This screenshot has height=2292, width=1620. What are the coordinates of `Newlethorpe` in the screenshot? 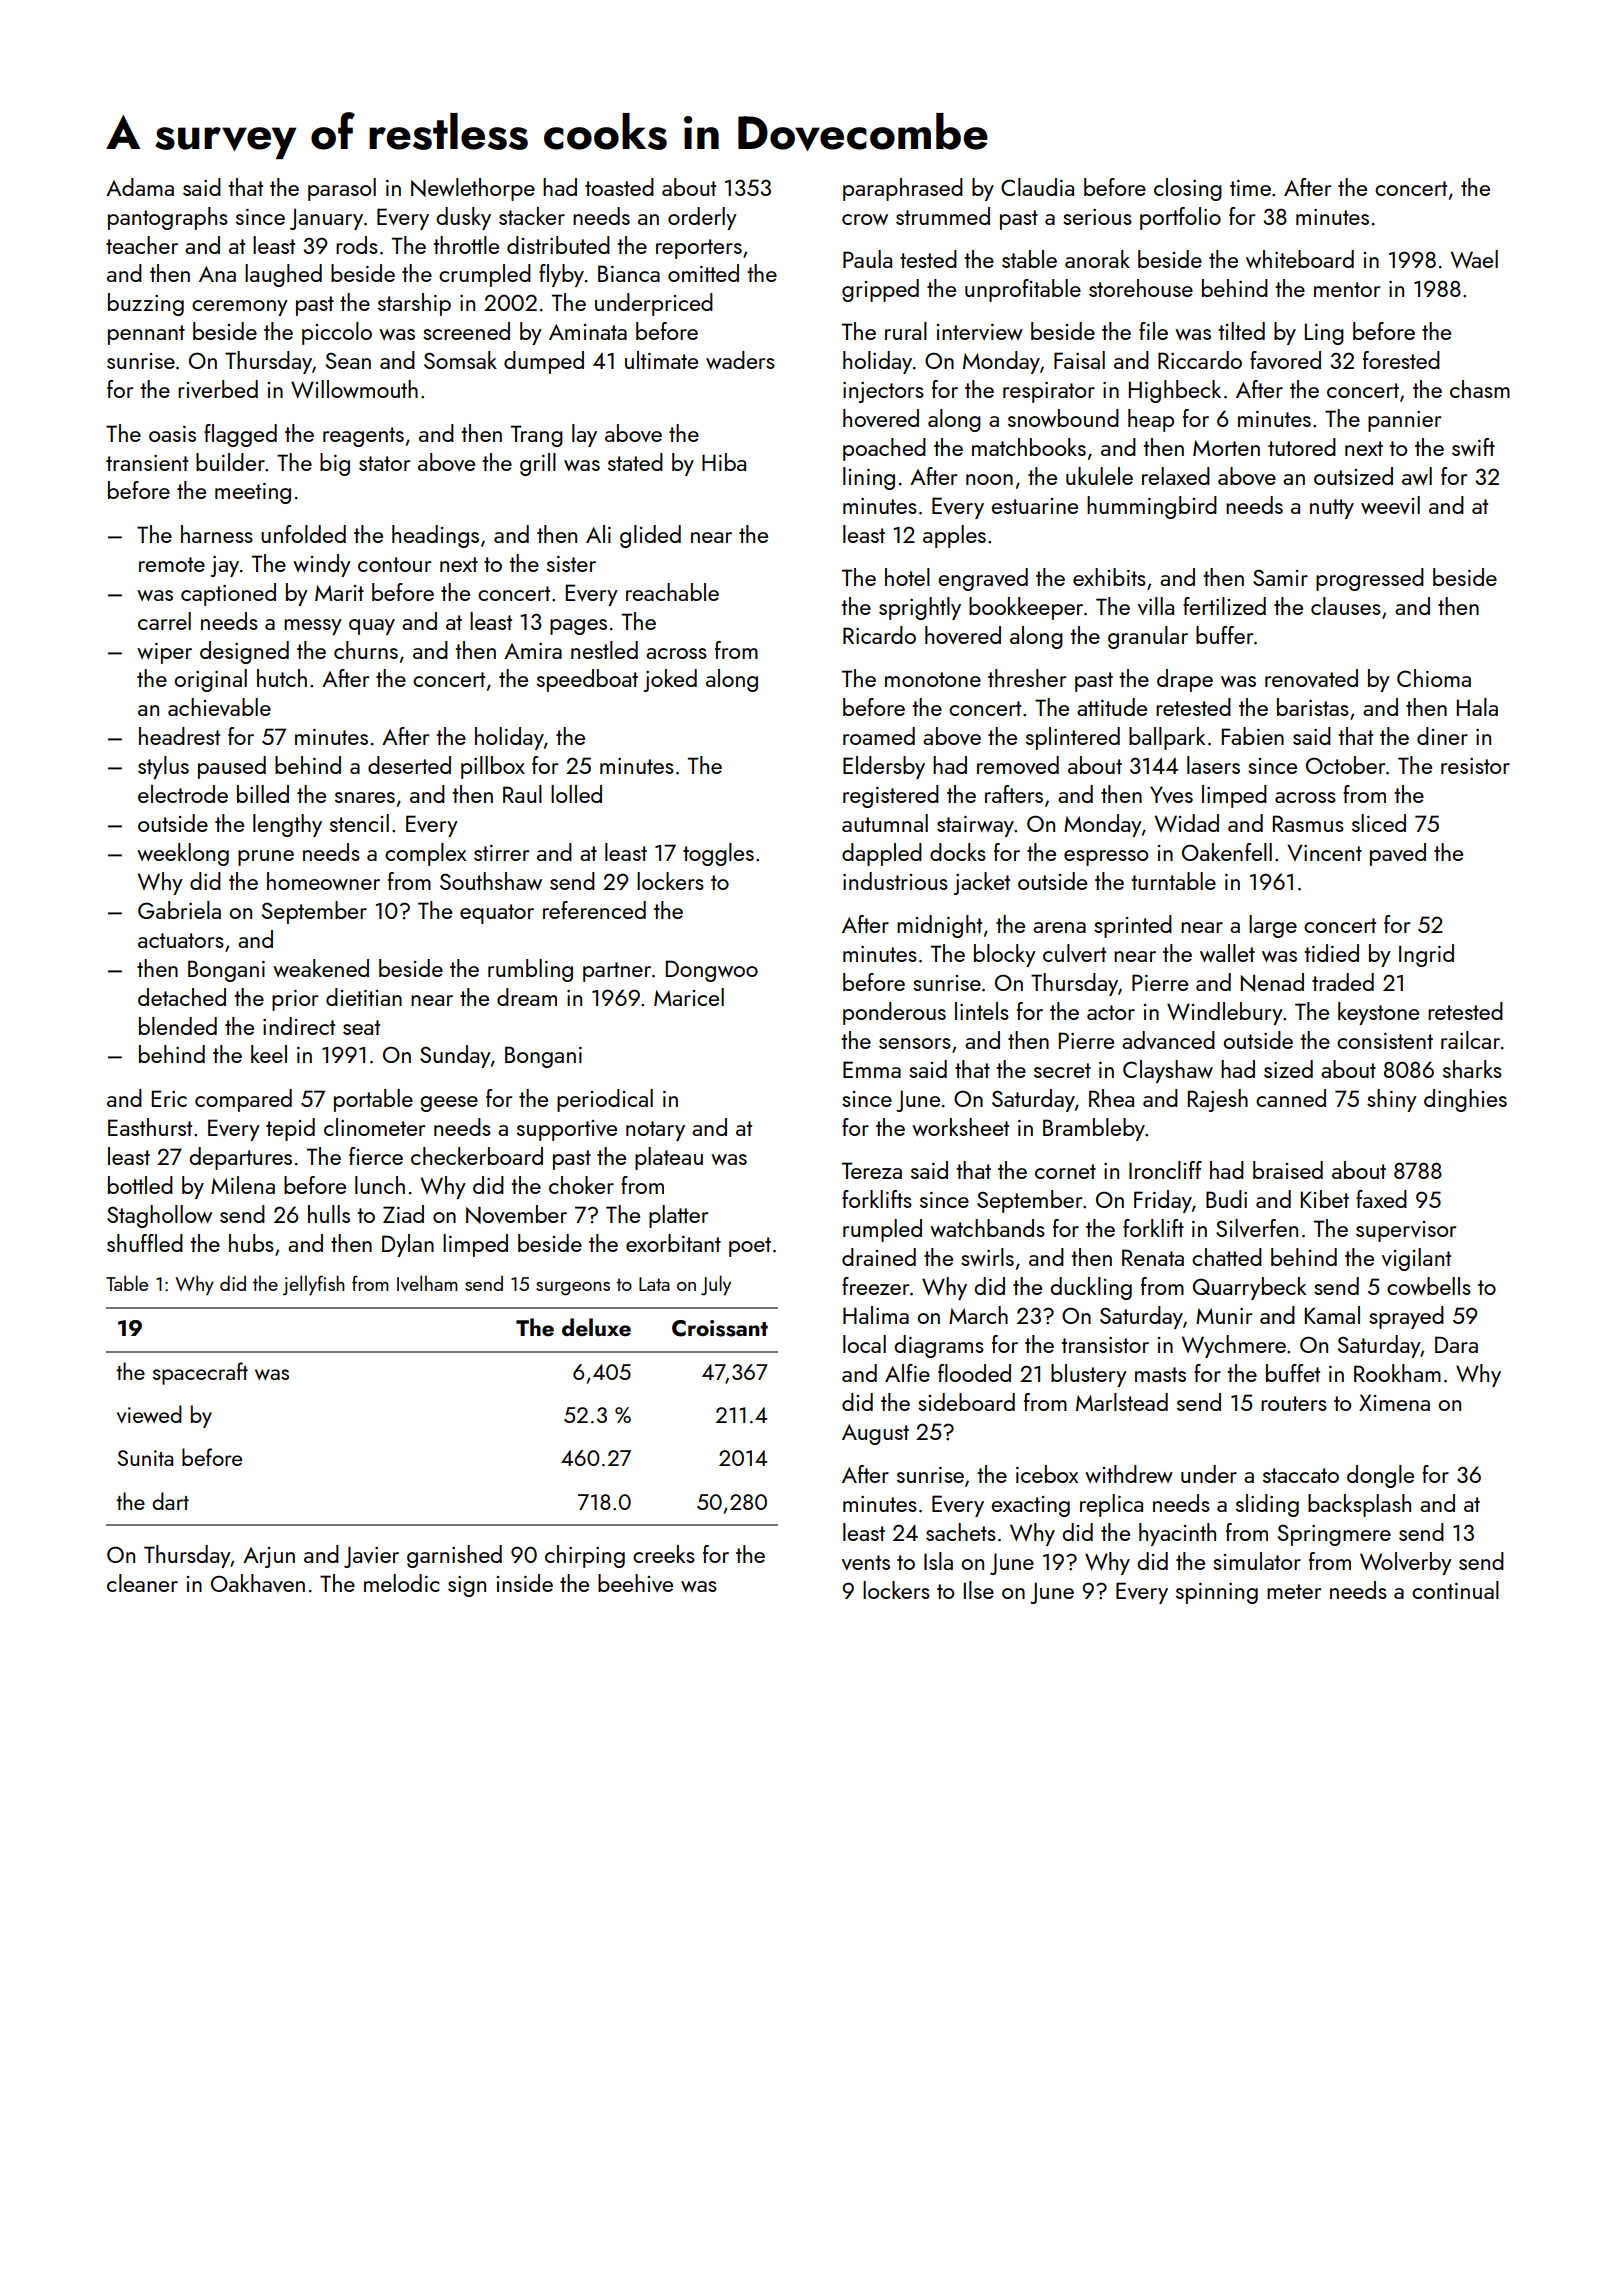 It's located at (473, 189).
